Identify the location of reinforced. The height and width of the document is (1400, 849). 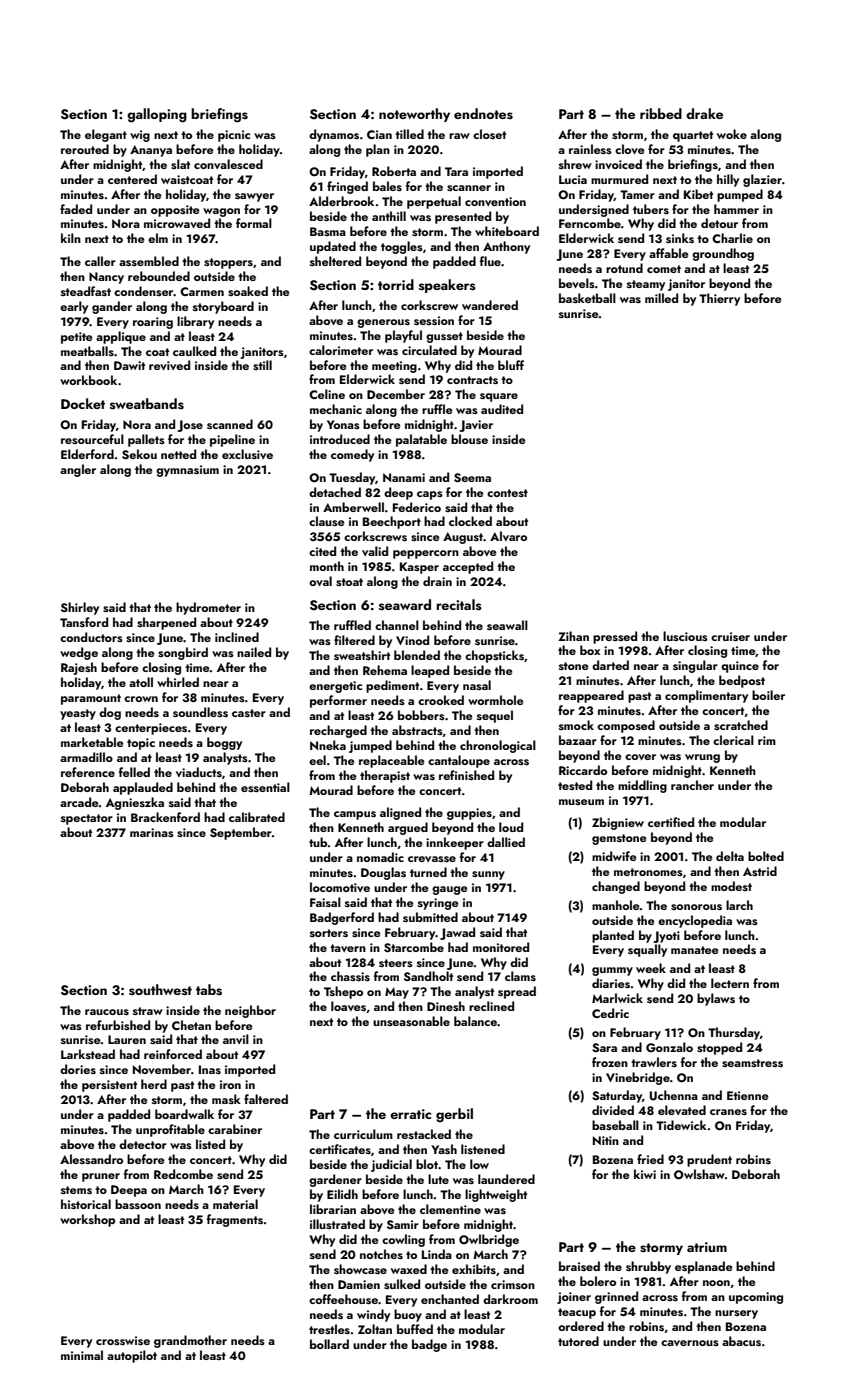
(173, 1054).
